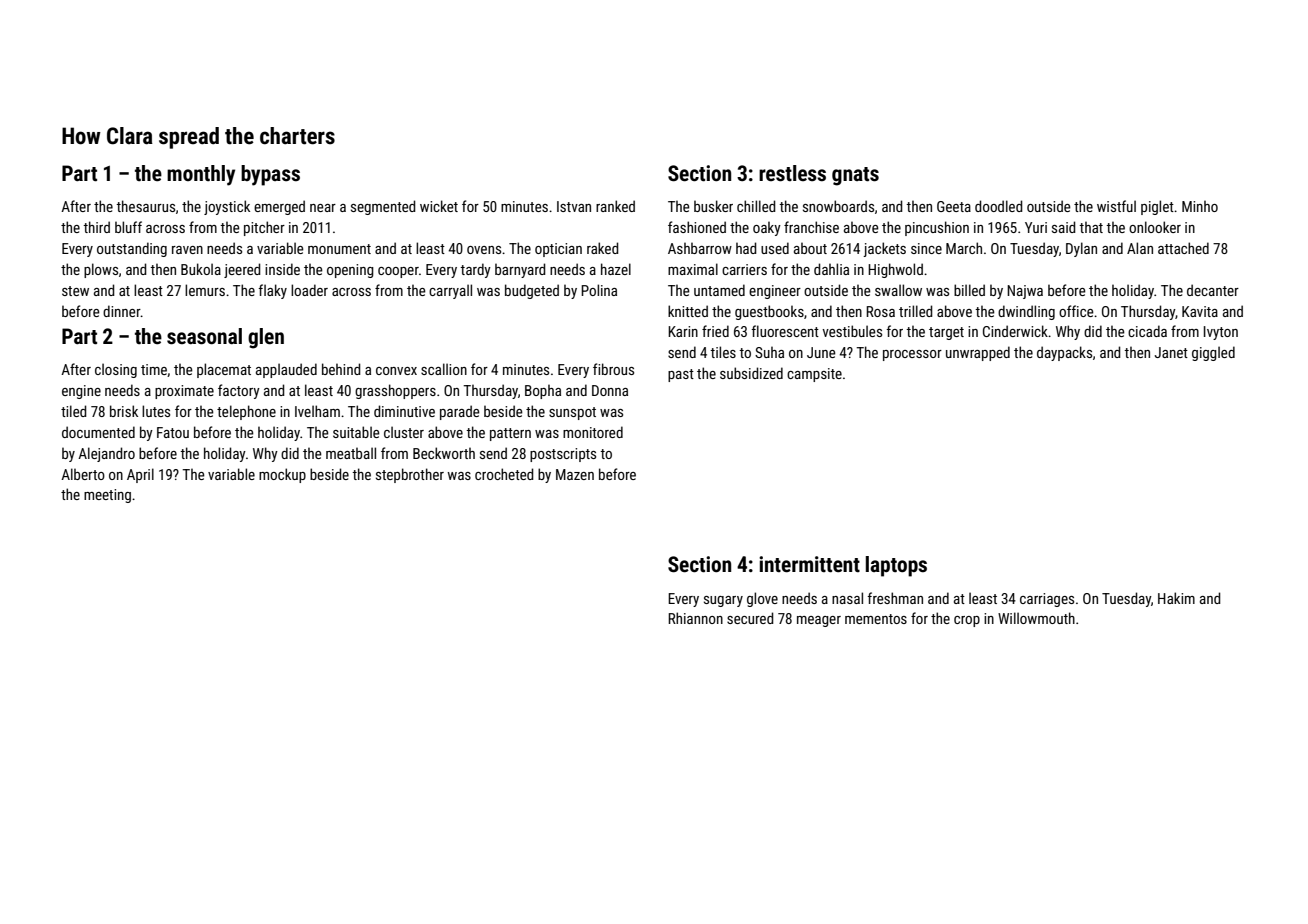 The height and width of the document is (924, 1308). What do you see at coordinates (1176, 598) in the document?
I see `Hakim` at bounding box center [1176, 598].
